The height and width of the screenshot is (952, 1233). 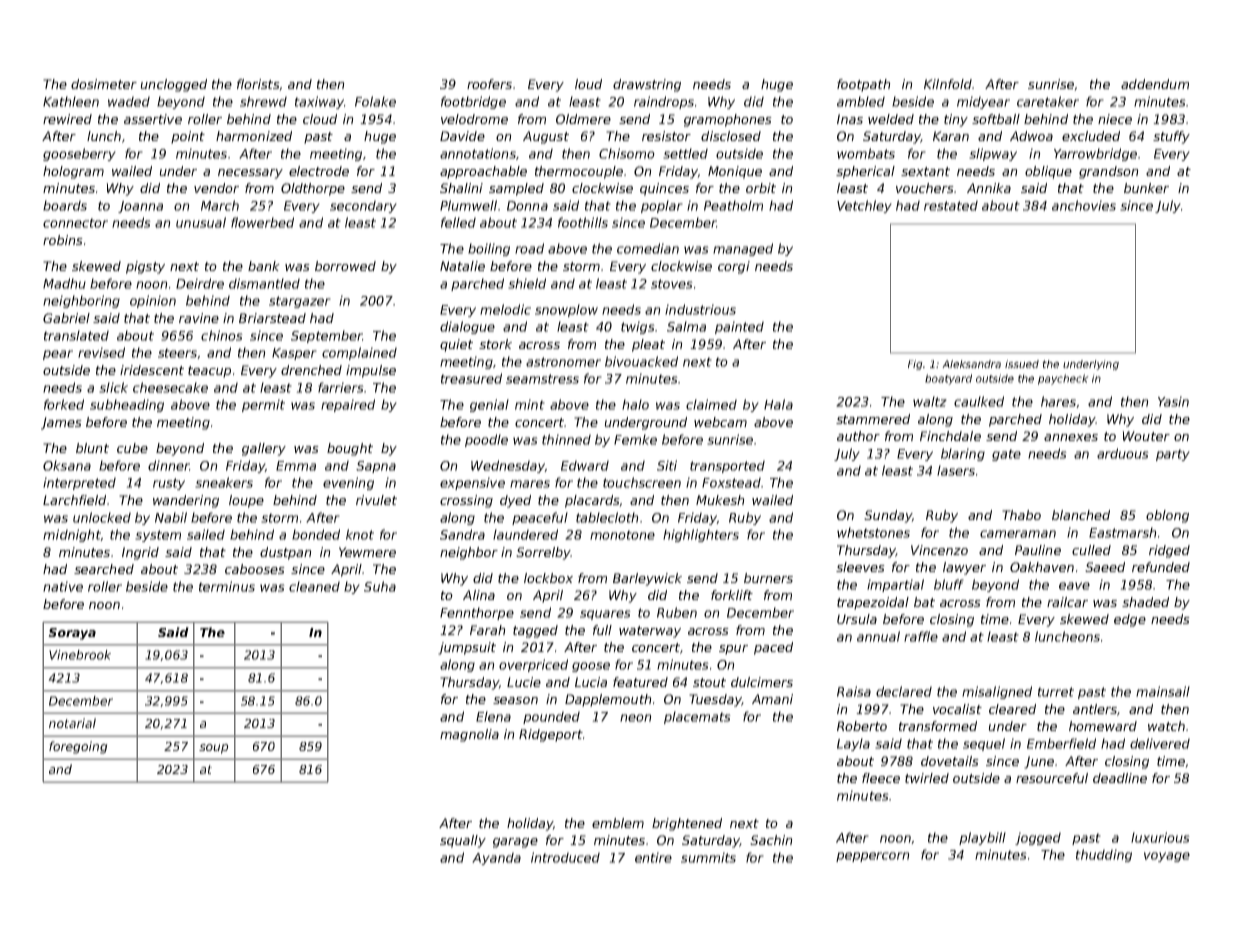 What do you see at coordinates (113, 387) in the screenshot?
I see `slick` at bounding box center [113, 387].
